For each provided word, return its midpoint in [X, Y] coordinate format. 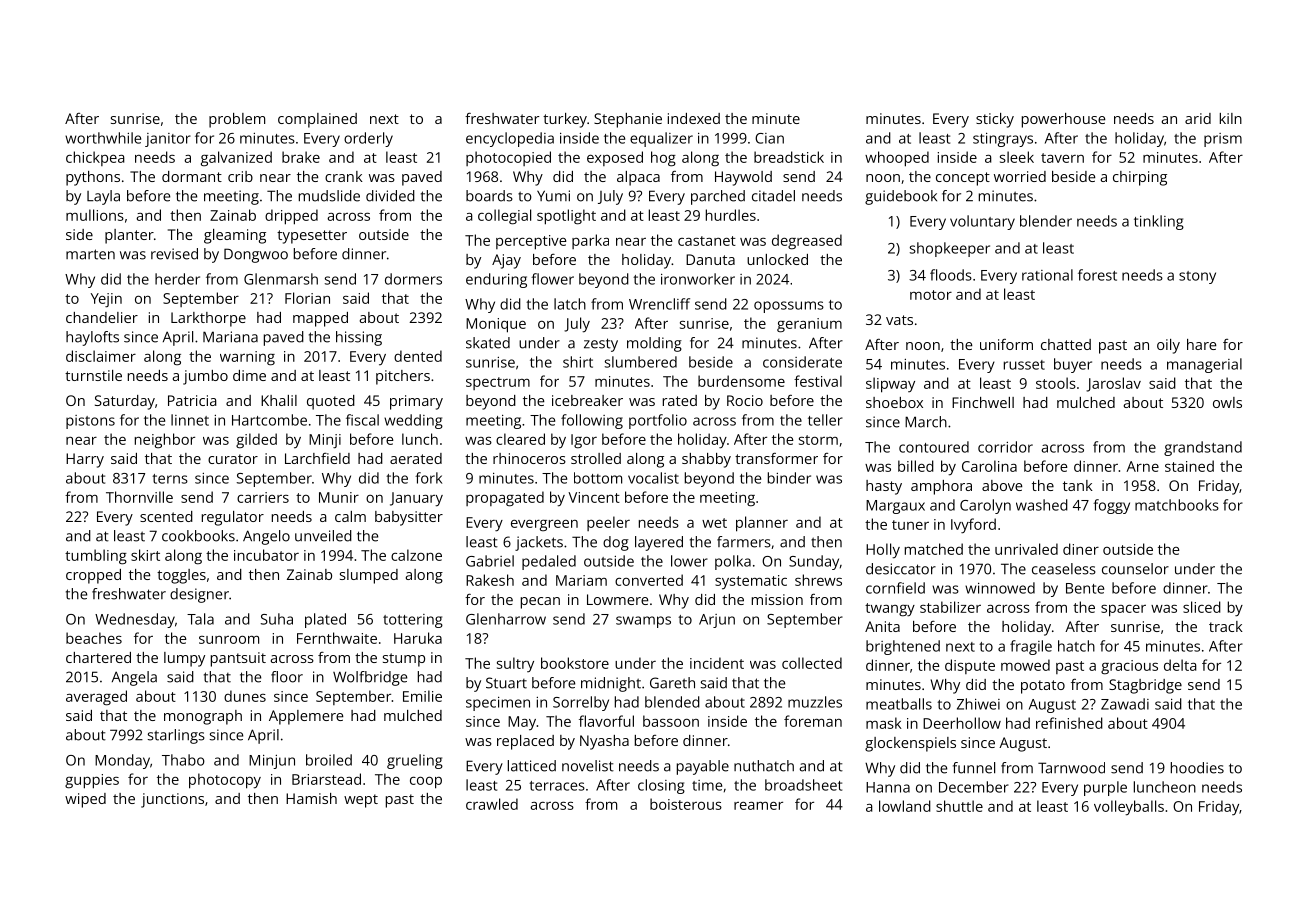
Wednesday [135, 620]
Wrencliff [659, 304]
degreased [807, 242]
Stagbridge [1145, 686]
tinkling [1159, 222]
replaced [525, 742]
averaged [96, 698]
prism [1223, 140]
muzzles [815, 702]
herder [177, 279]
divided [390, 196]
